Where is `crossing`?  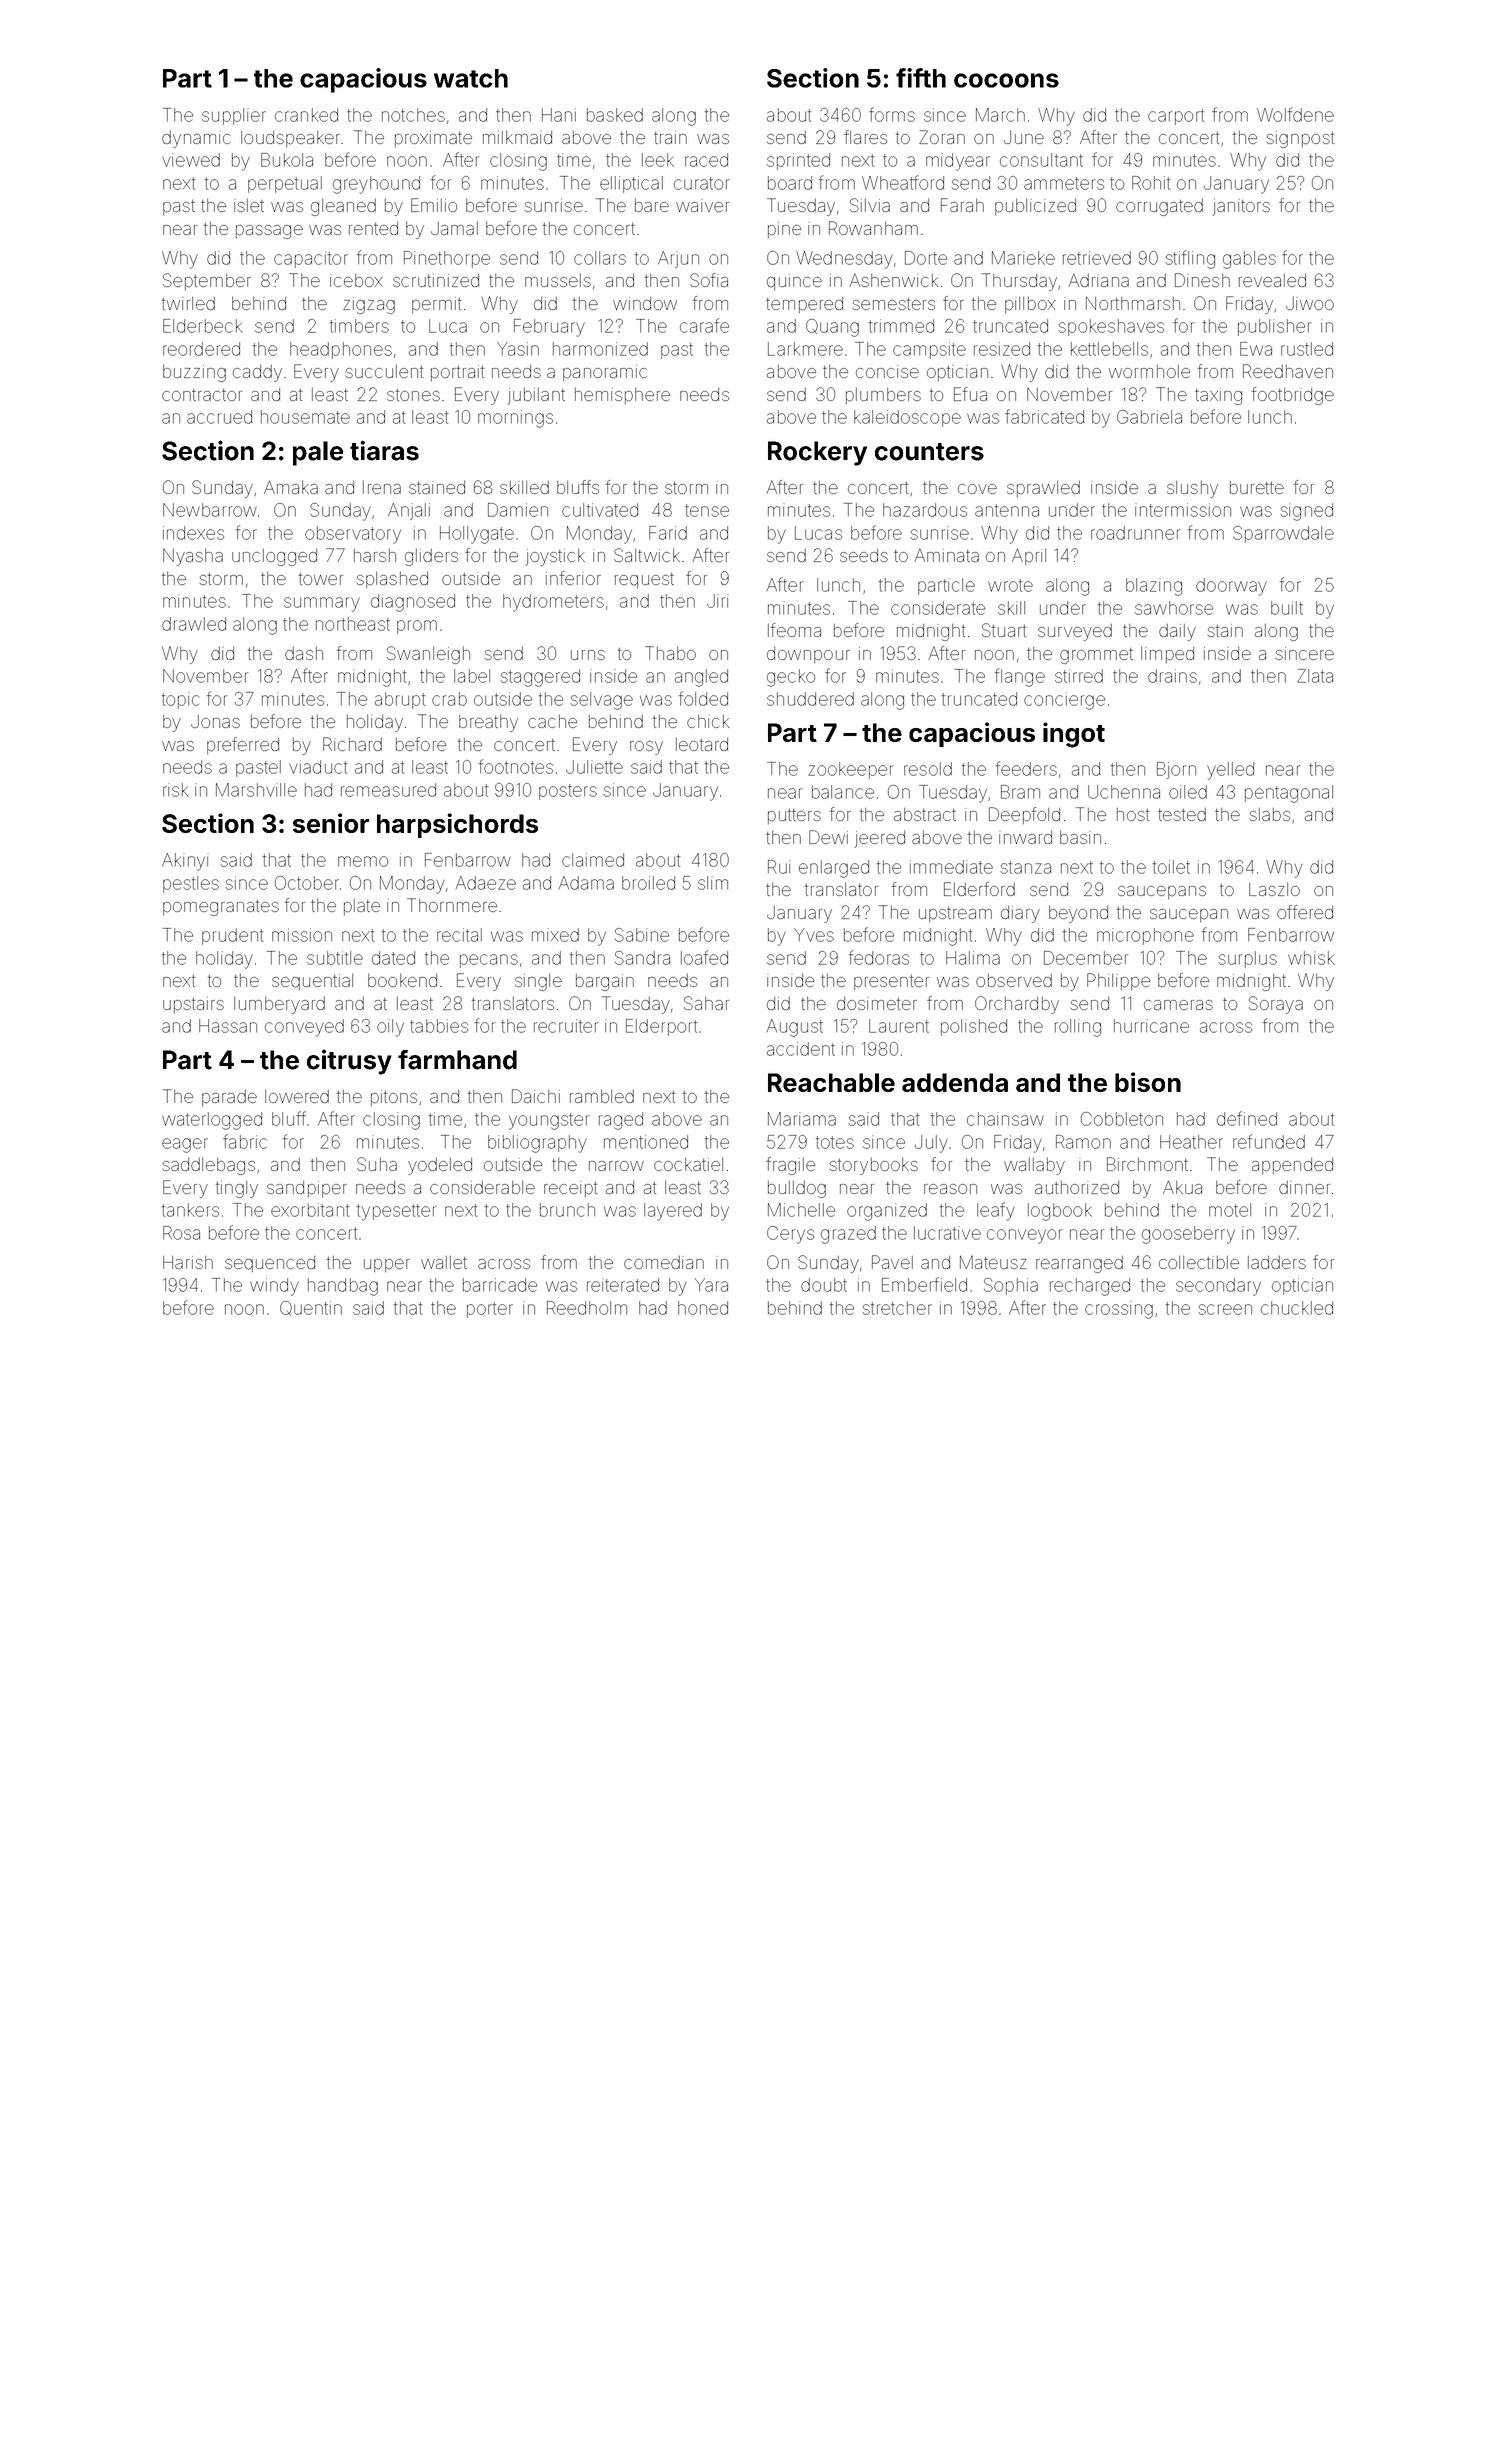 crossing is located at coordinates (1119, 1310).
